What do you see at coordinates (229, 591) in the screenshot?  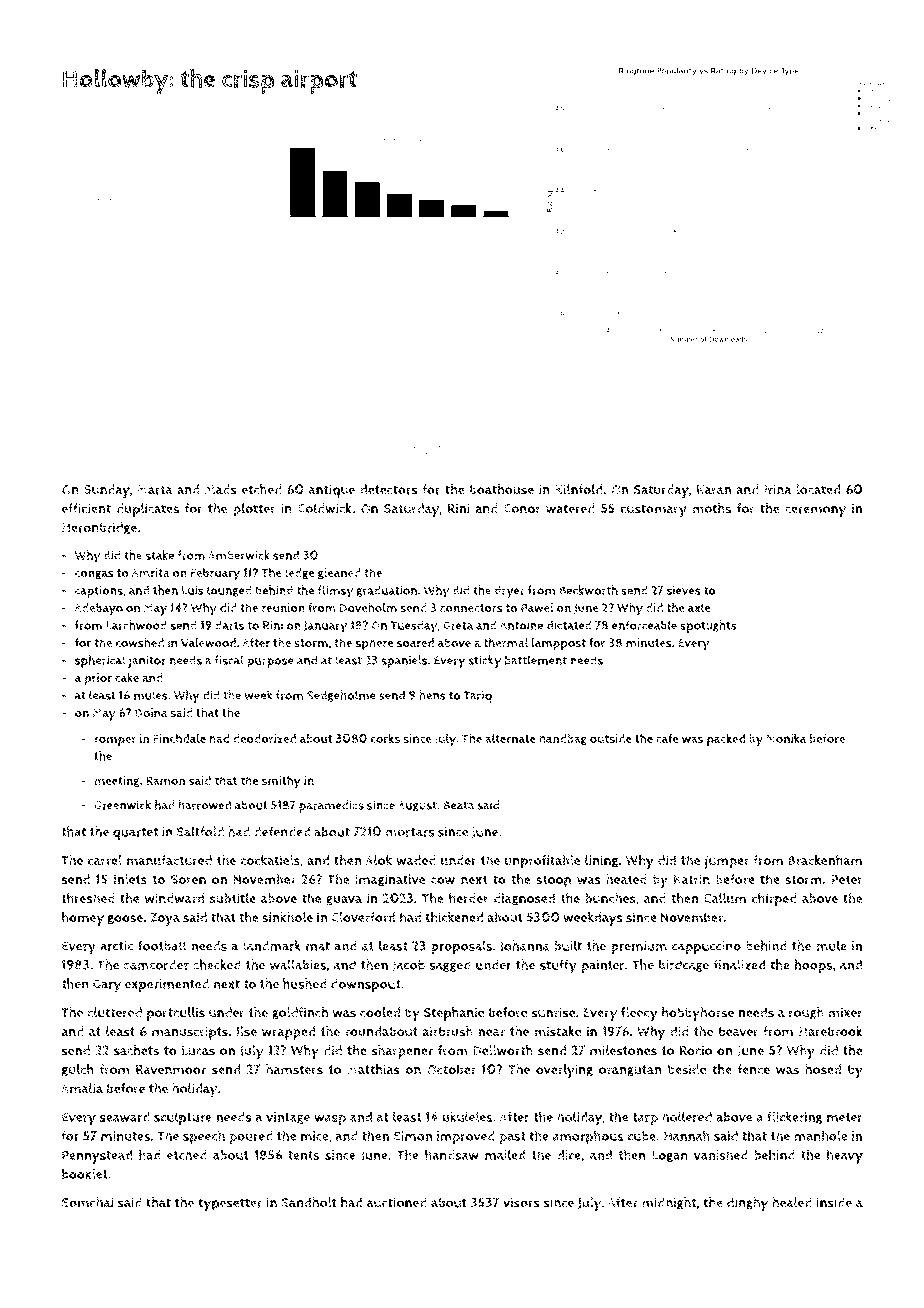 I see `lounged` at bounding box center [229, 591].
